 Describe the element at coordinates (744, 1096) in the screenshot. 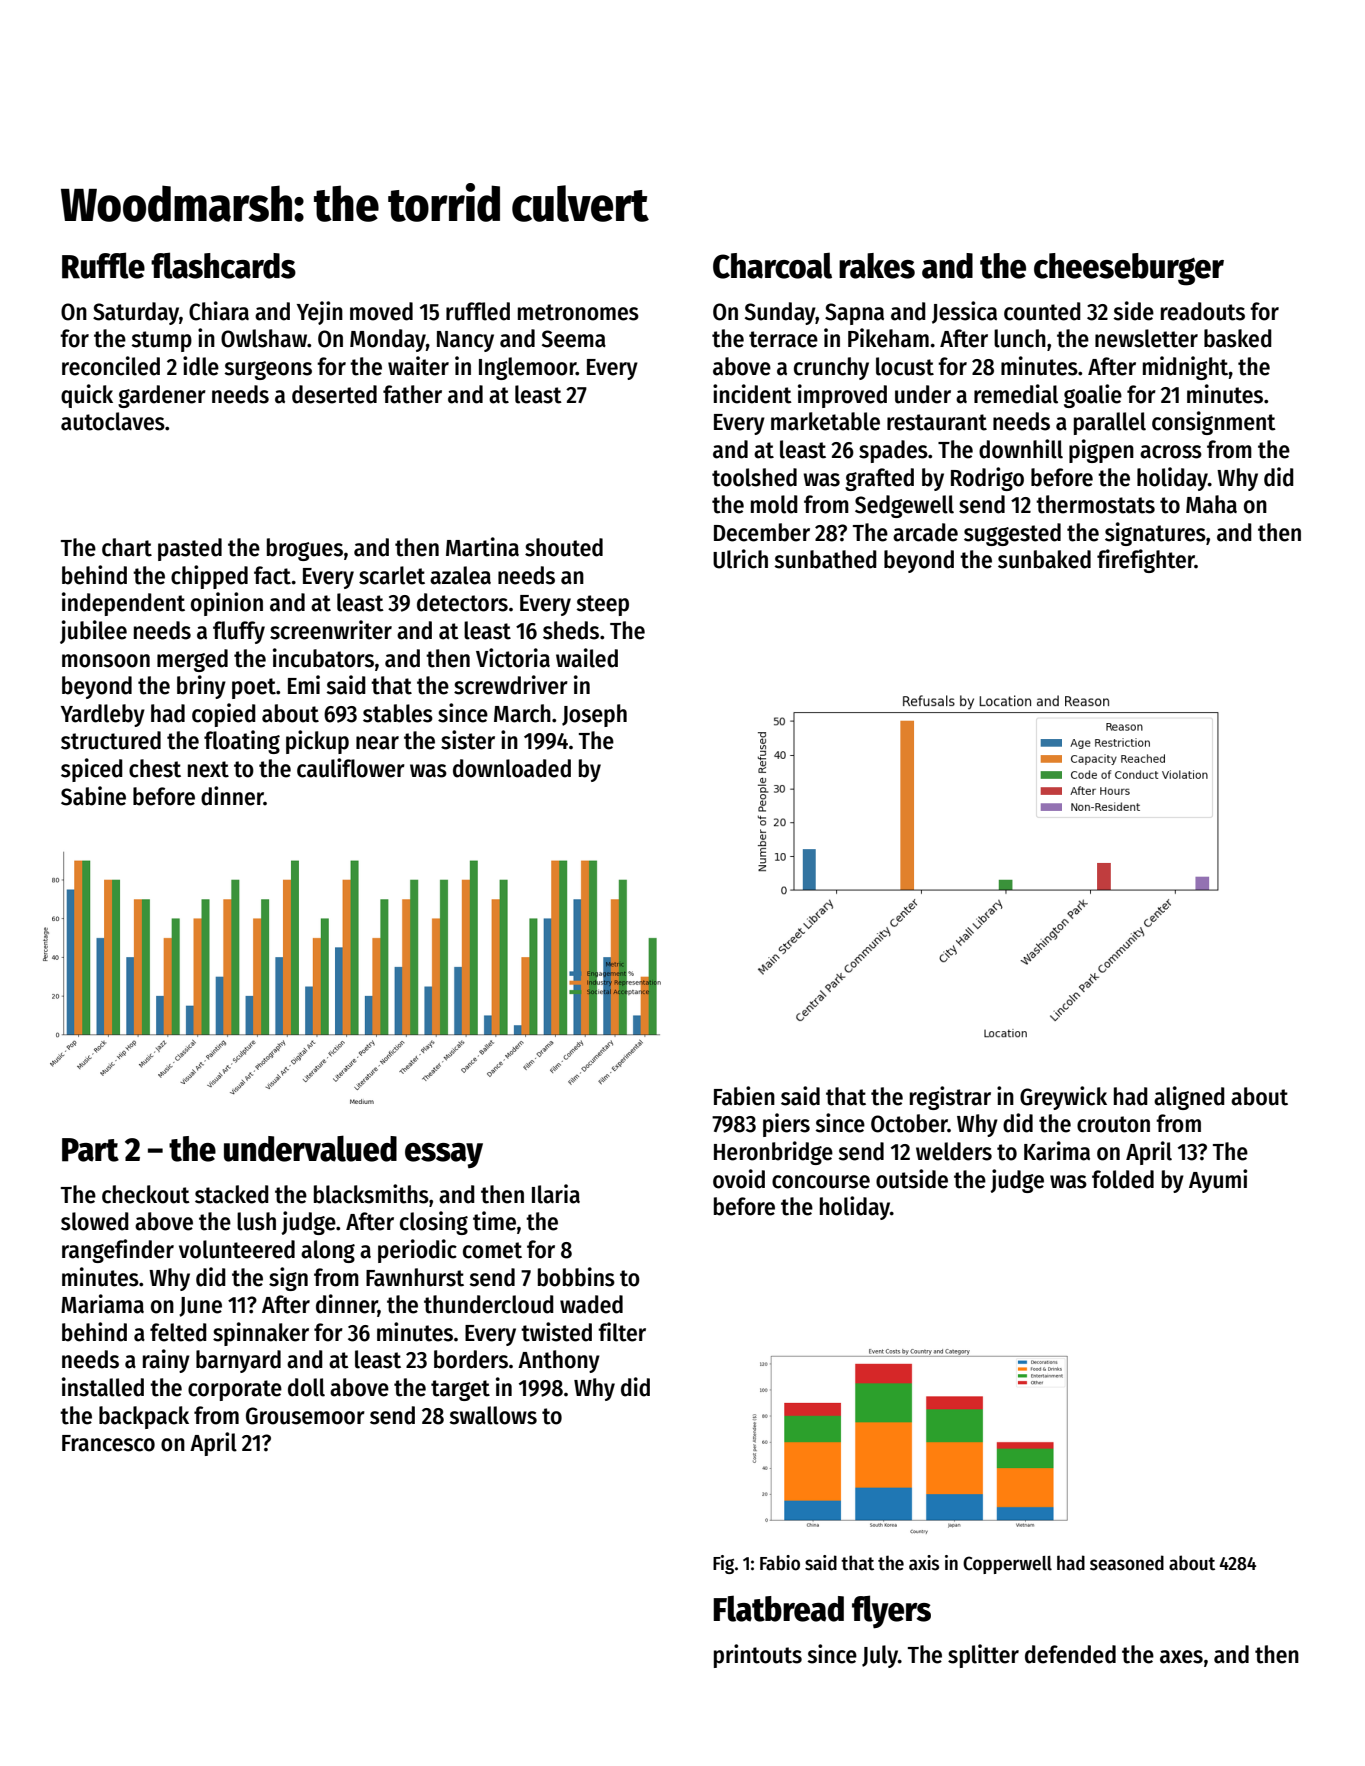

I see `Fabien` at that location.
